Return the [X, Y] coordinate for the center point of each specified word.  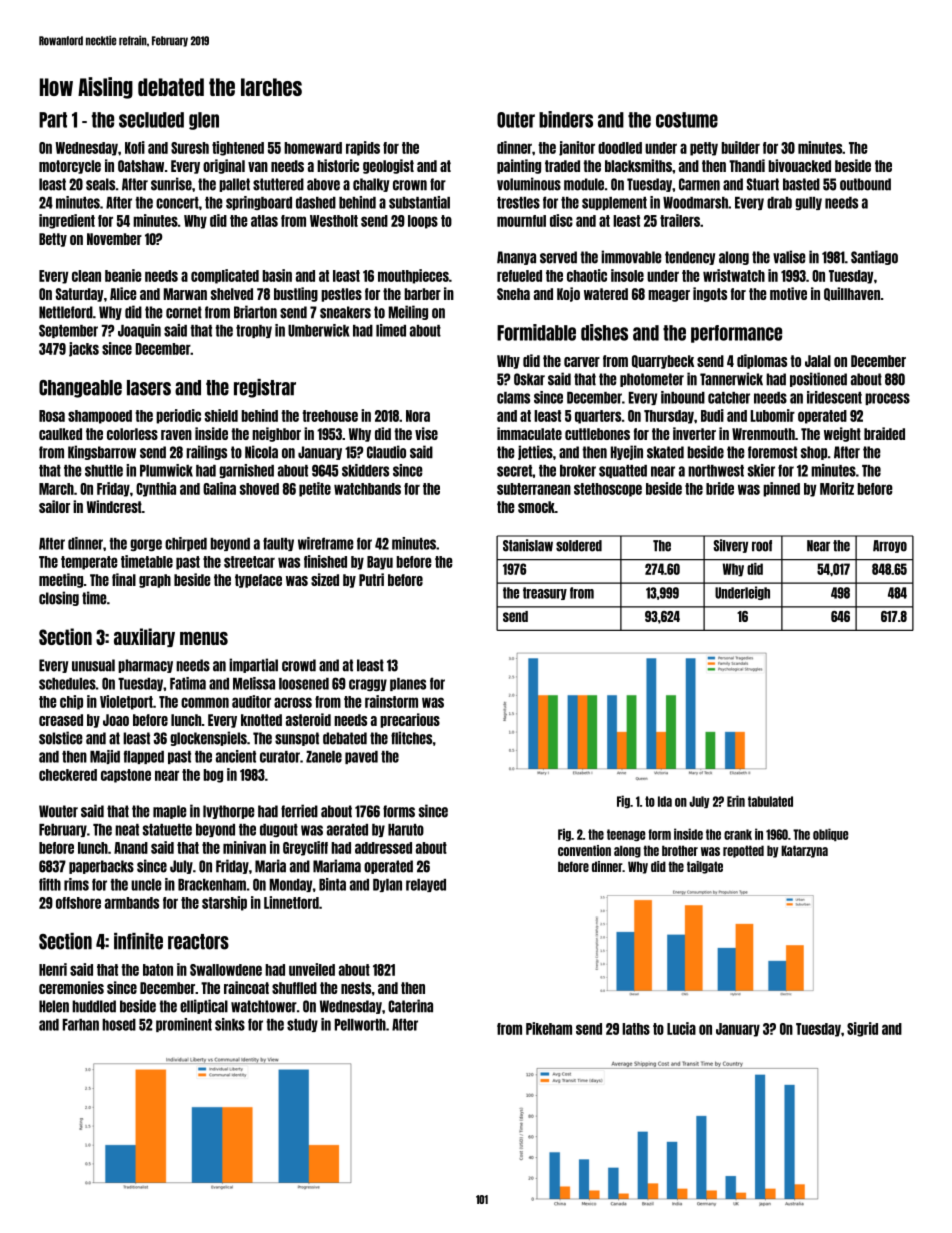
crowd [299, 665]
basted [801, 184]
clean [86, 276]
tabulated [770, 801]
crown [410, 185]
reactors [198, 942]
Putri [371, 579]
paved [361, 757]
